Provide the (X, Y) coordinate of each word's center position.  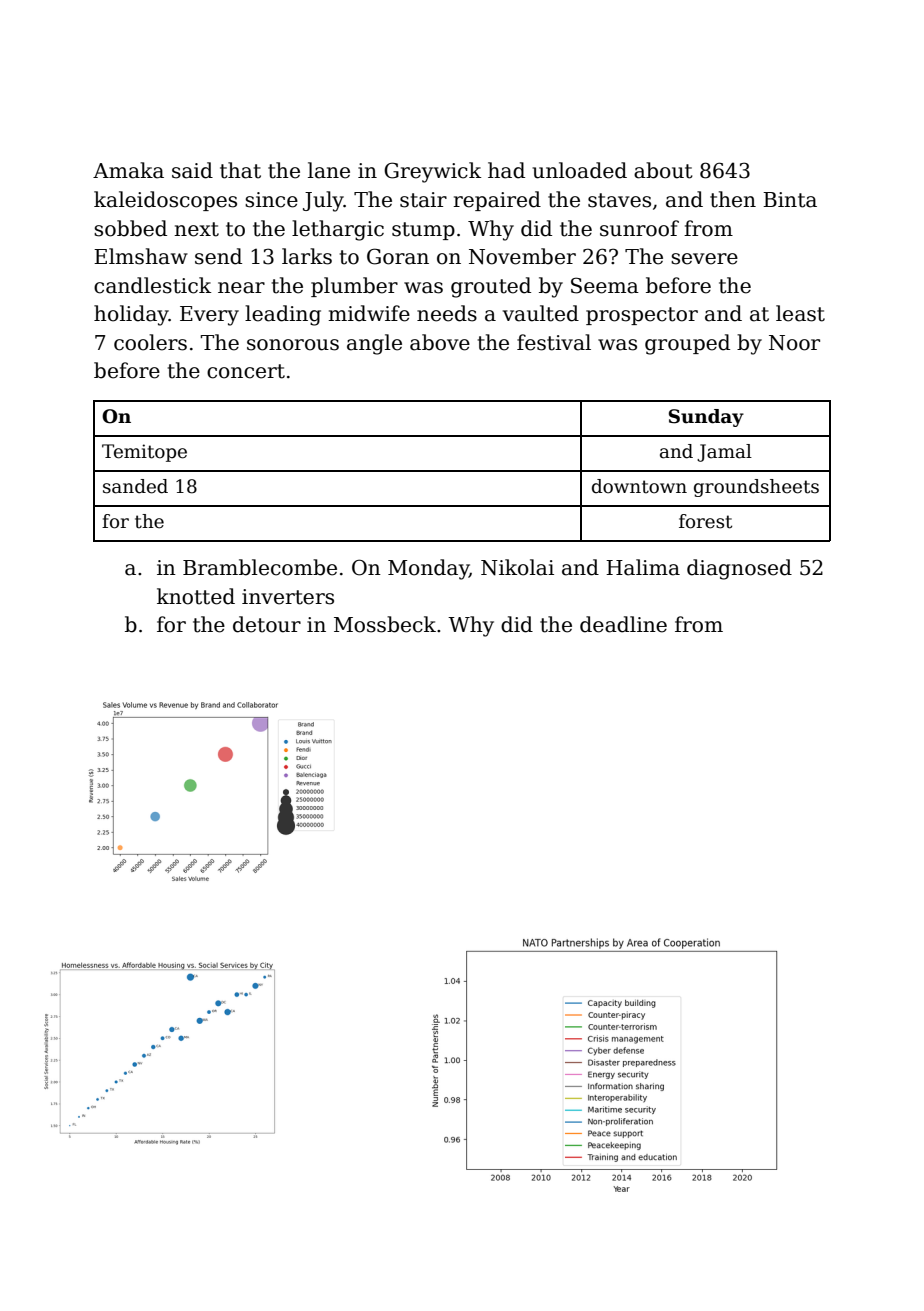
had (506, 170)
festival (554, 342)
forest (705, 521)
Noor (794, 343)
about (663, 170)
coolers (150, 342)
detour (267, 624)
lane (329, 170)
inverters (288, 597)
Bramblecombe (260, 567)
